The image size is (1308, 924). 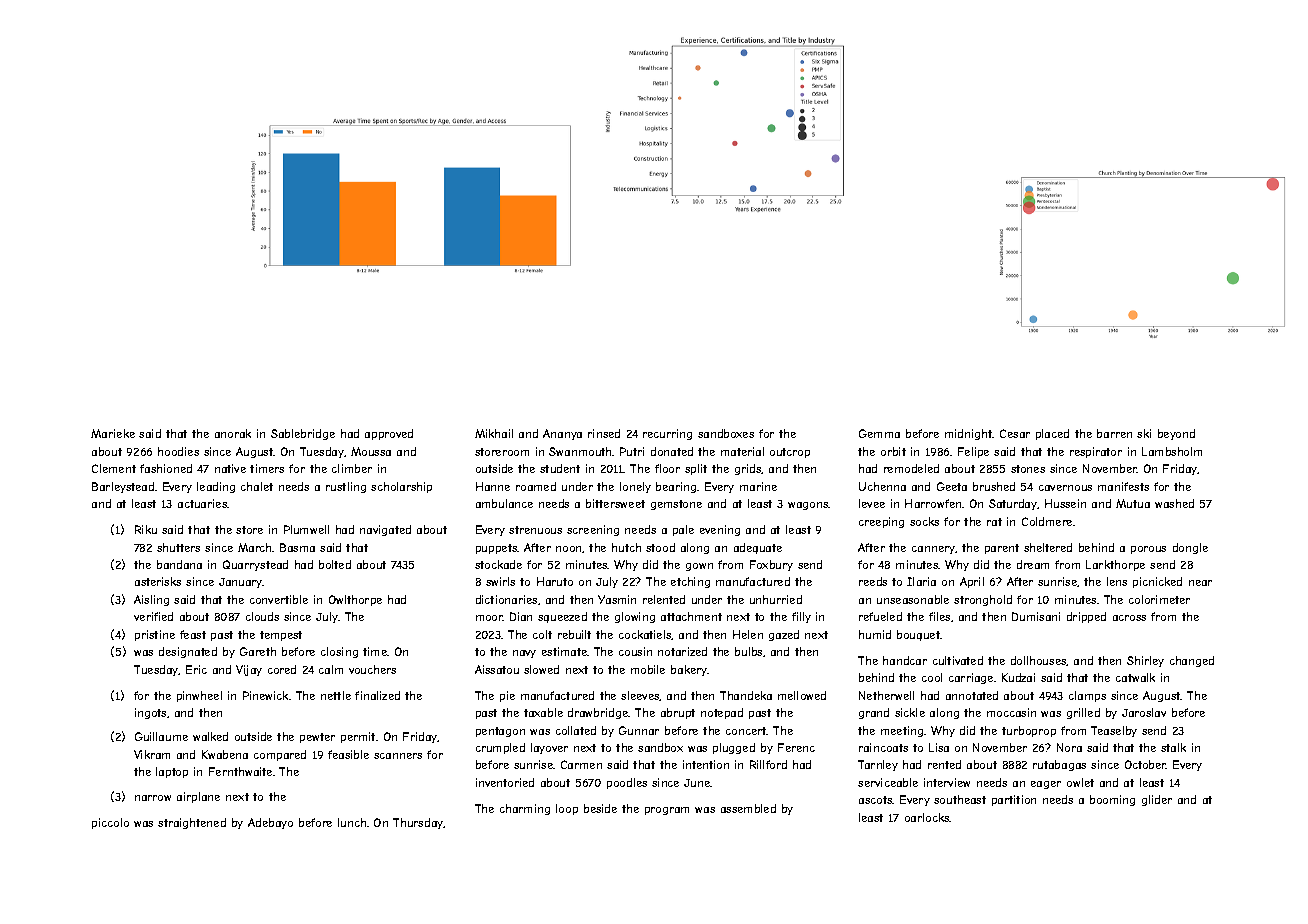 I want to click on glider, so click(x=1157, y=800).
